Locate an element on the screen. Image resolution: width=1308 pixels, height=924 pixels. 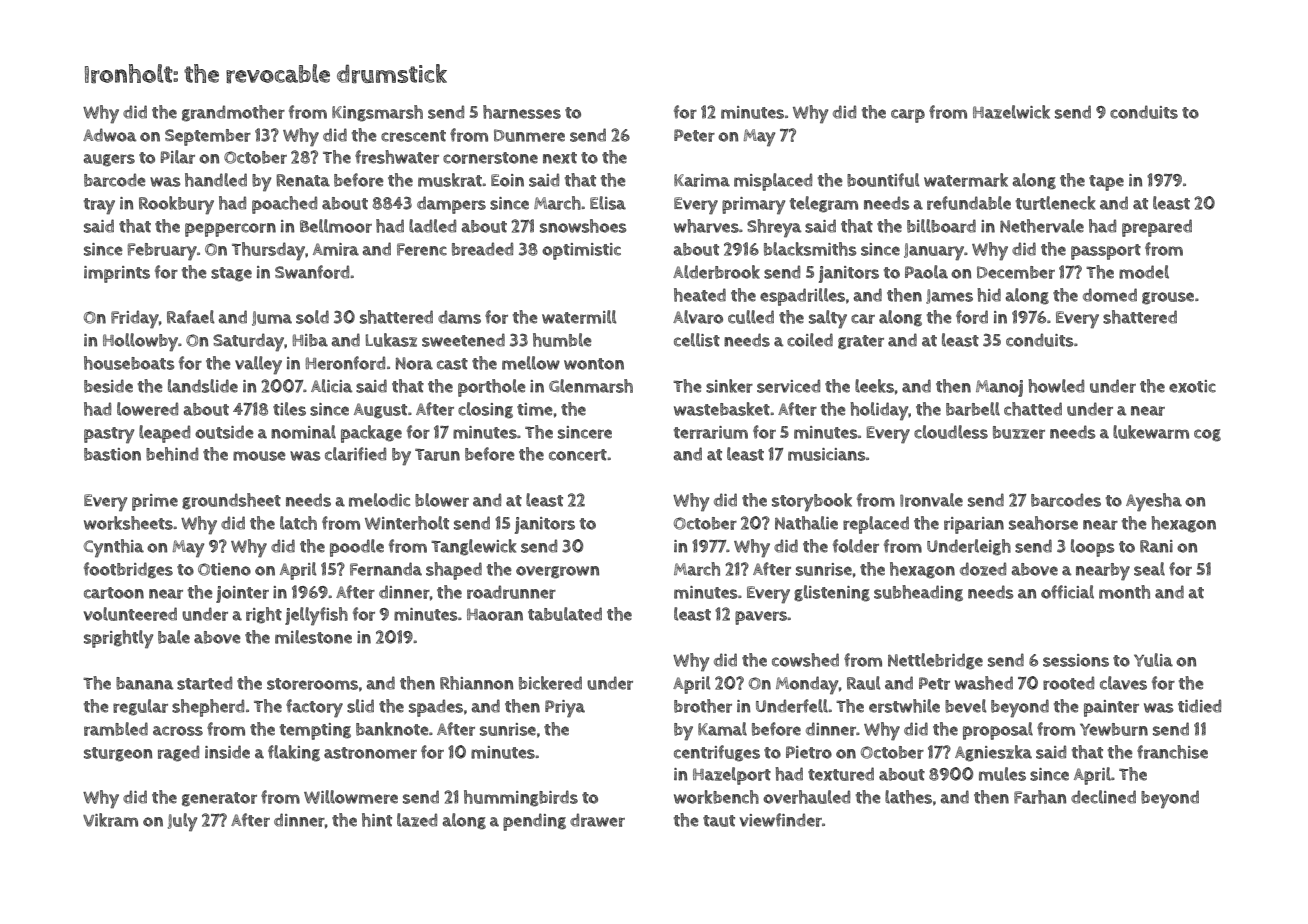
flaking is located at coordinates (294, 753).
